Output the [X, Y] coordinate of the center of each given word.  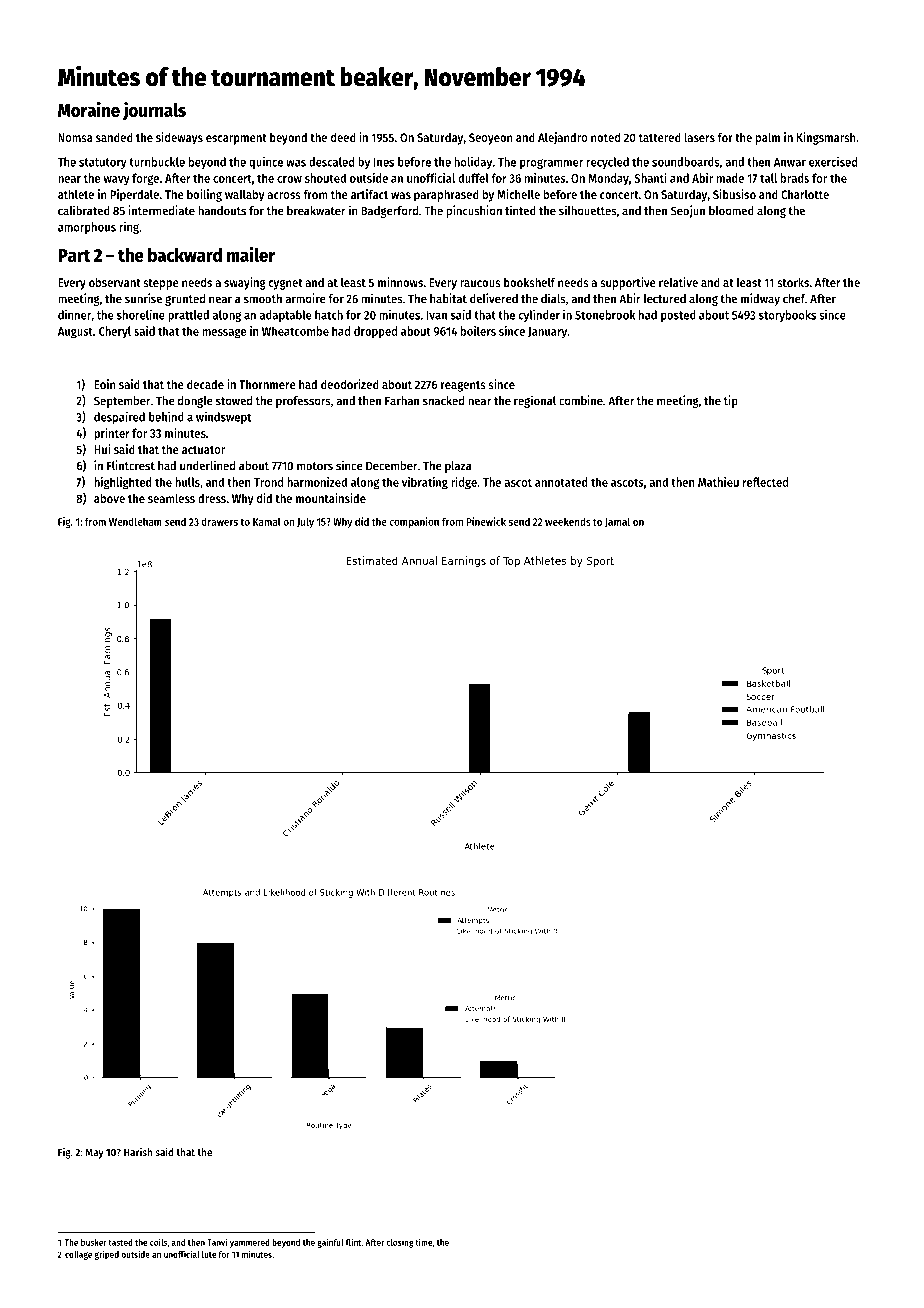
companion [414, 522]
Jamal [617, 522]
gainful [330, 1243]
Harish [138, 1152]
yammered [250, 1243]
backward [185, 255]
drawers [220, 521]
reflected [765, 482]
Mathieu [718, 482]
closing [400, 1243]
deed [343, 137]
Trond [268, 482]
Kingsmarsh [826, 138]
